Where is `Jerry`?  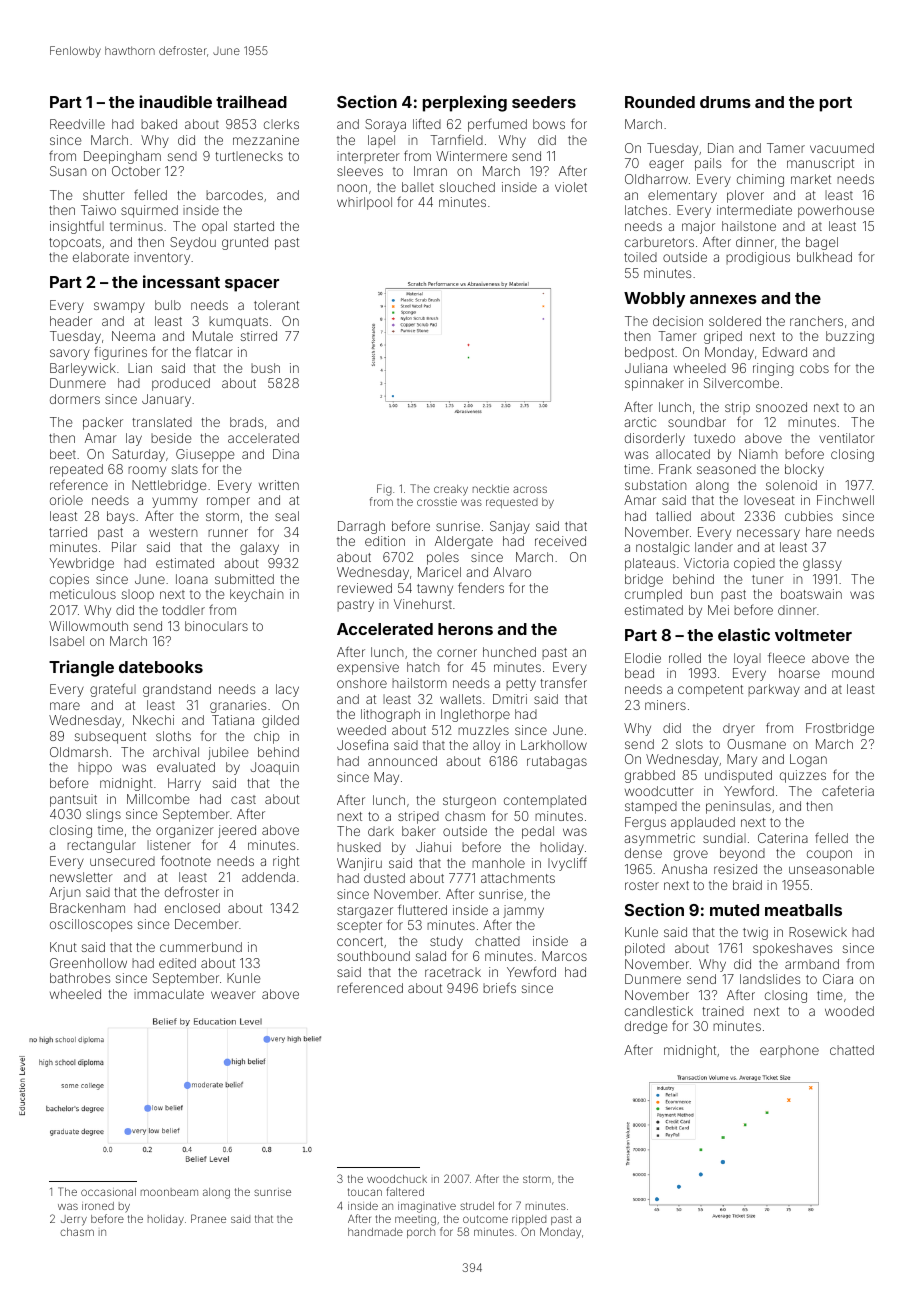
Jerry is located at coordinates (74, 1220).
